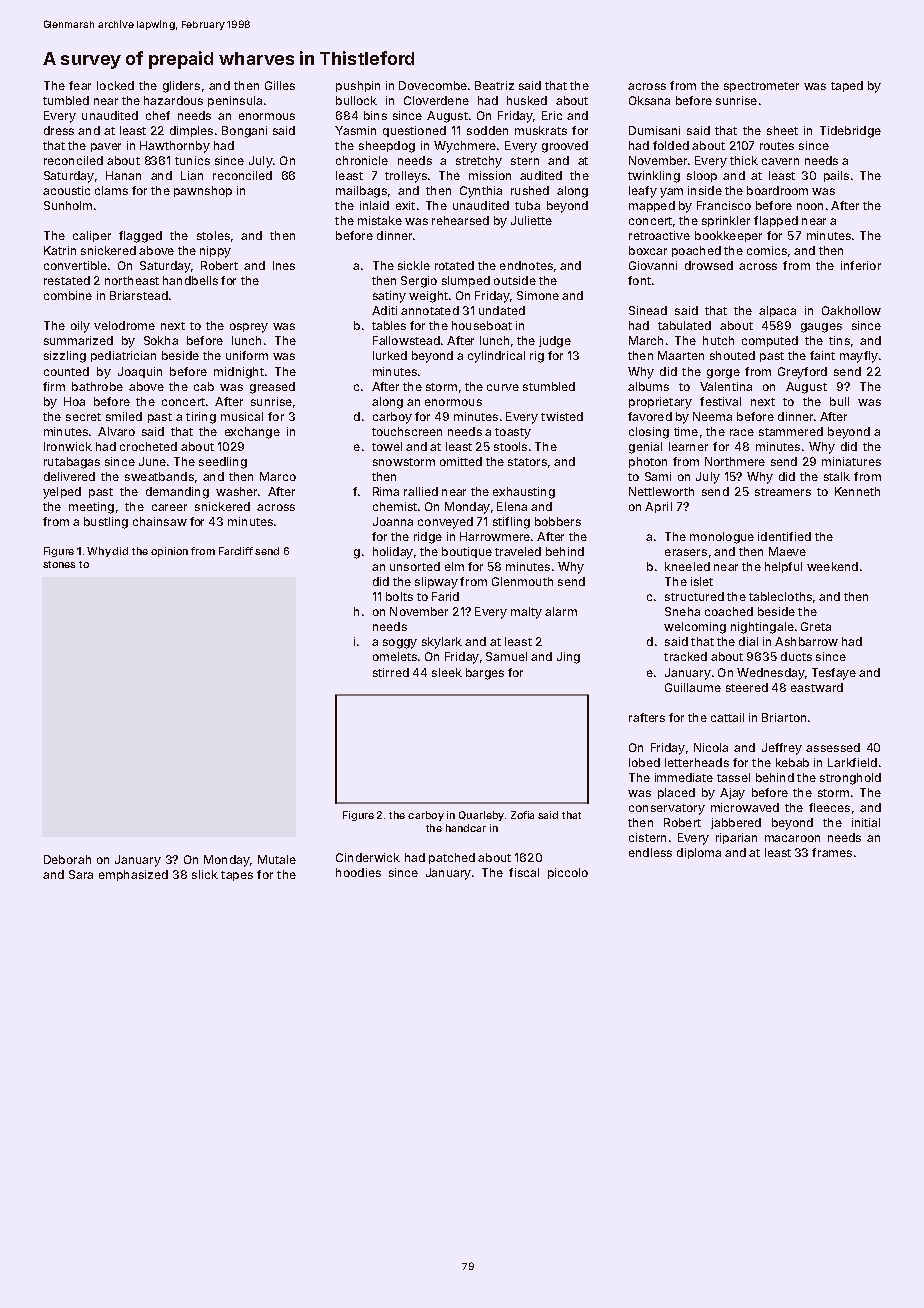  I want to click on combine, so click(68, 295).
